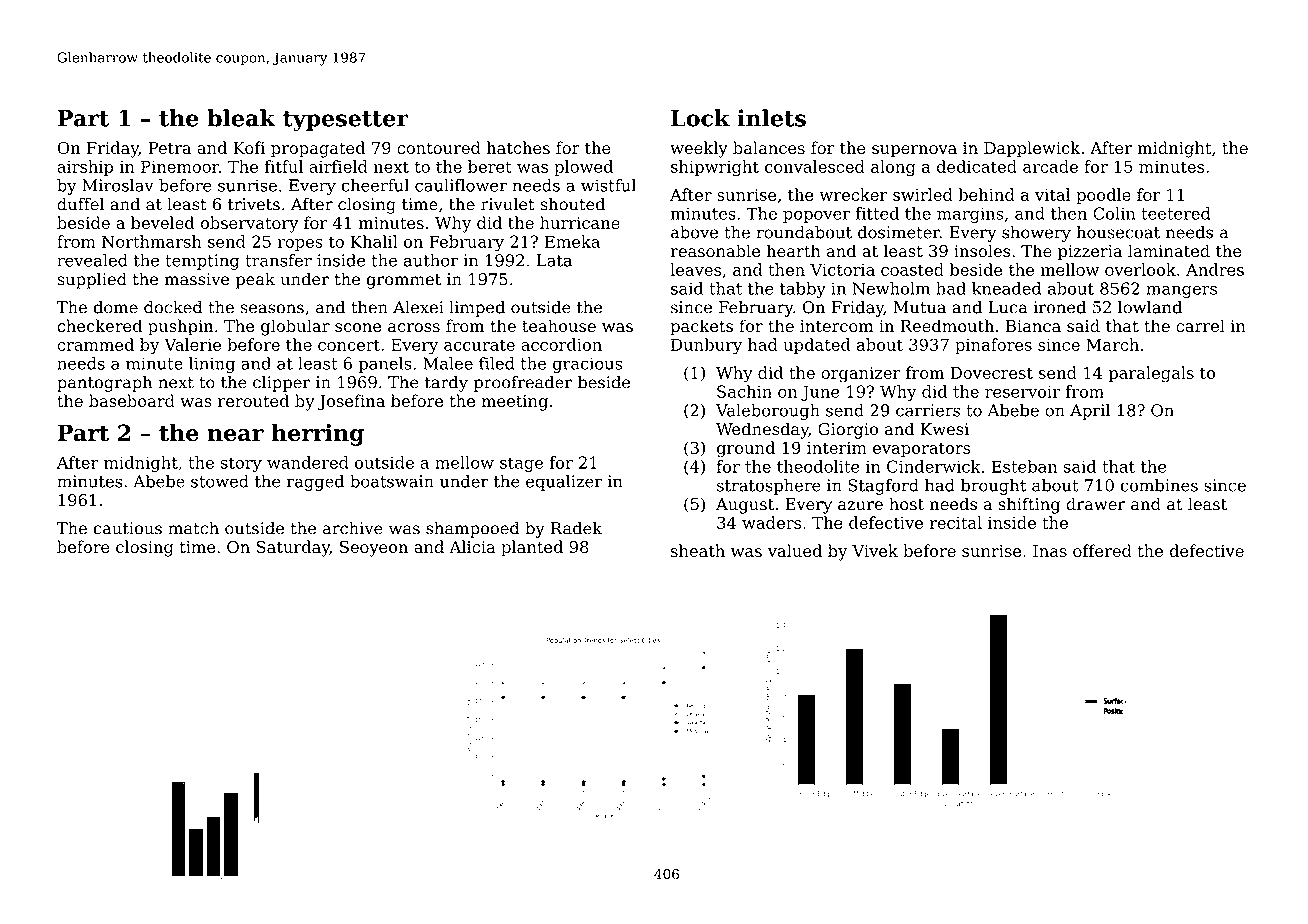 This screenshot has height=924, width=1308. What do you see at coordinates (853, 194) in the screenshot?
I see `wrecker` at bounding box center [853, 194].
